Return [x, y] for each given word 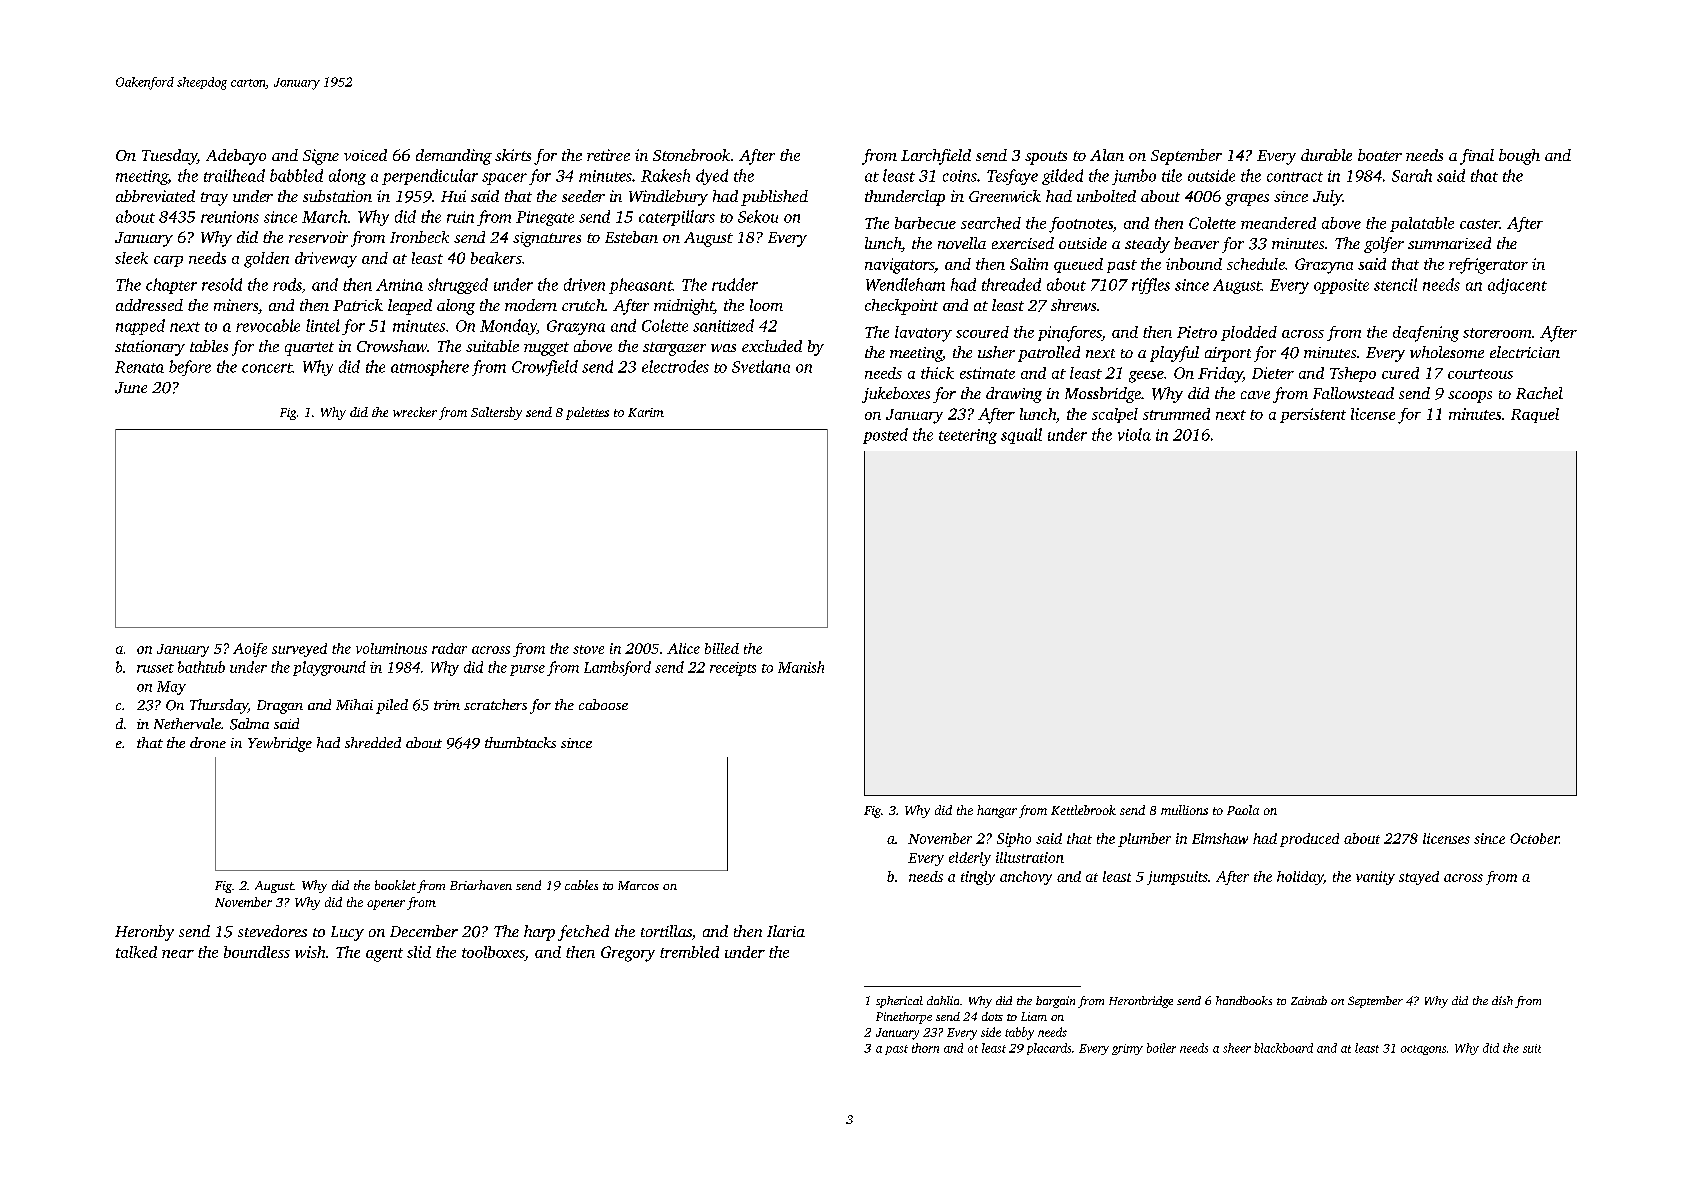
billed [722, 648]
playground [329, 668]
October [1534, 838]
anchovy [1026, 878]
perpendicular [430, 177]
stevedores [272, 931]
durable [1326, 155]
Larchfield [936, 157]
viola [1134, 434]
